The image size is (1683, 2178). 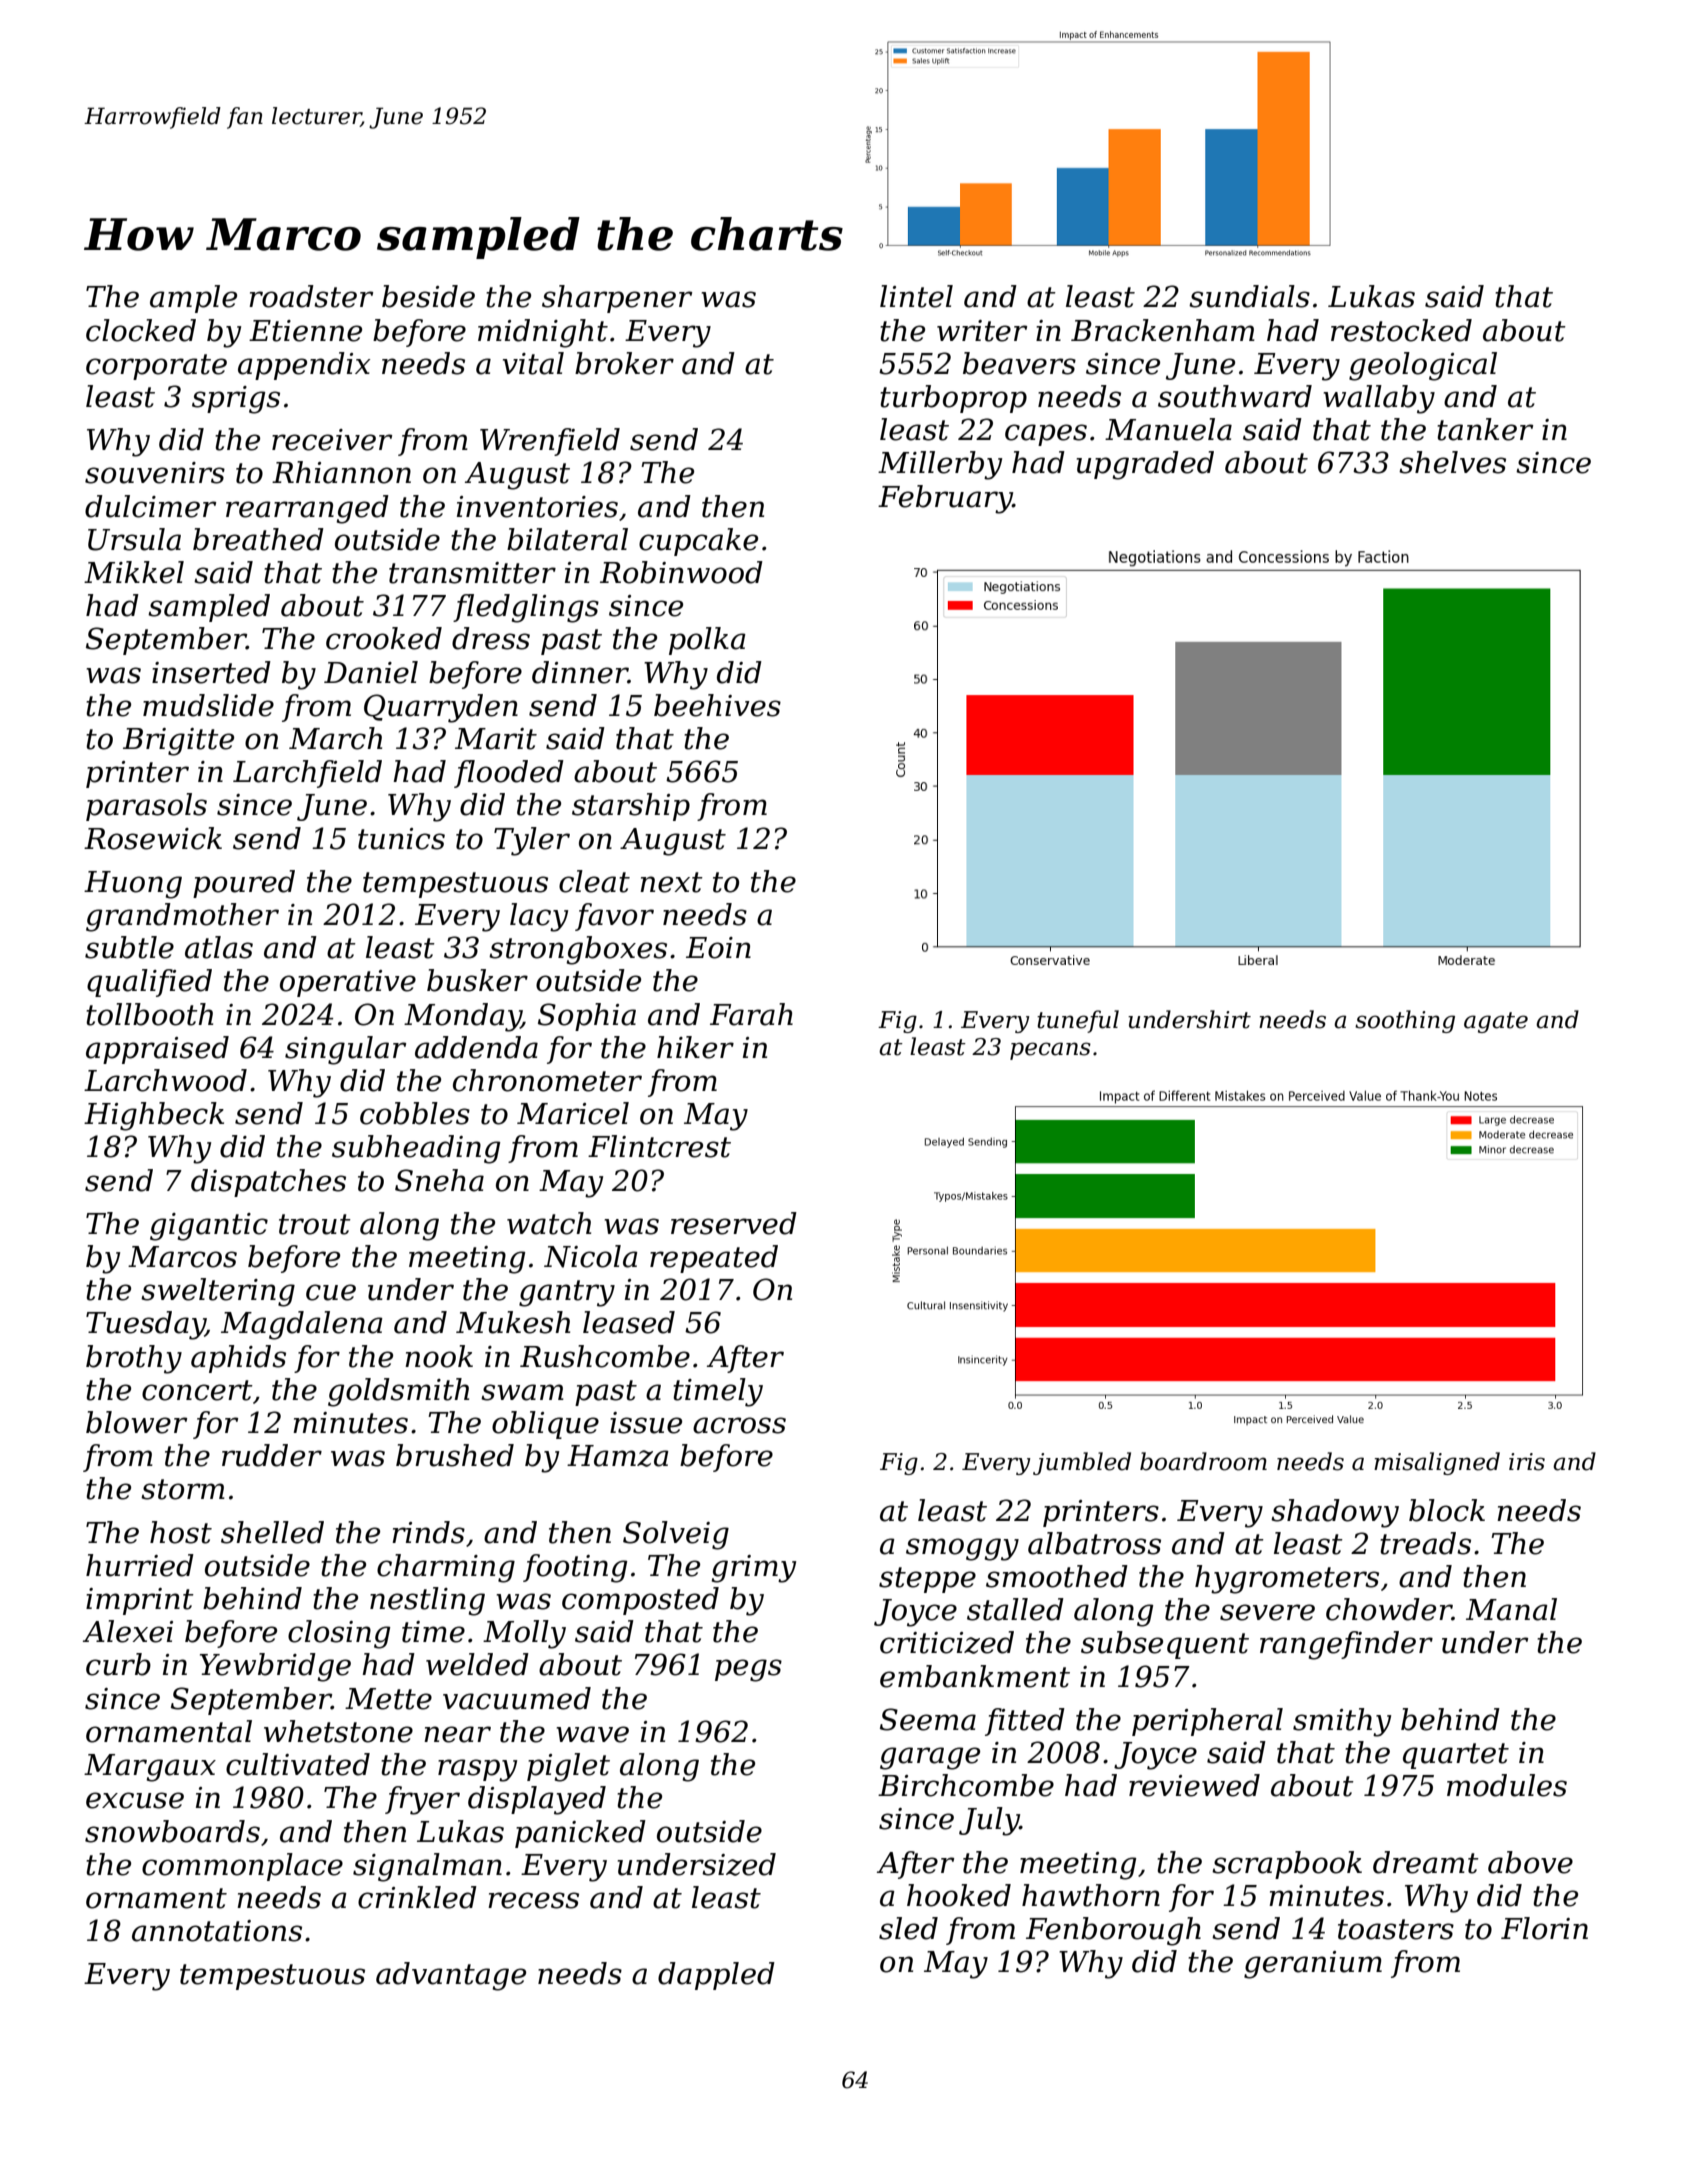 I want to click on lintel, so click(x=916, y=296).
